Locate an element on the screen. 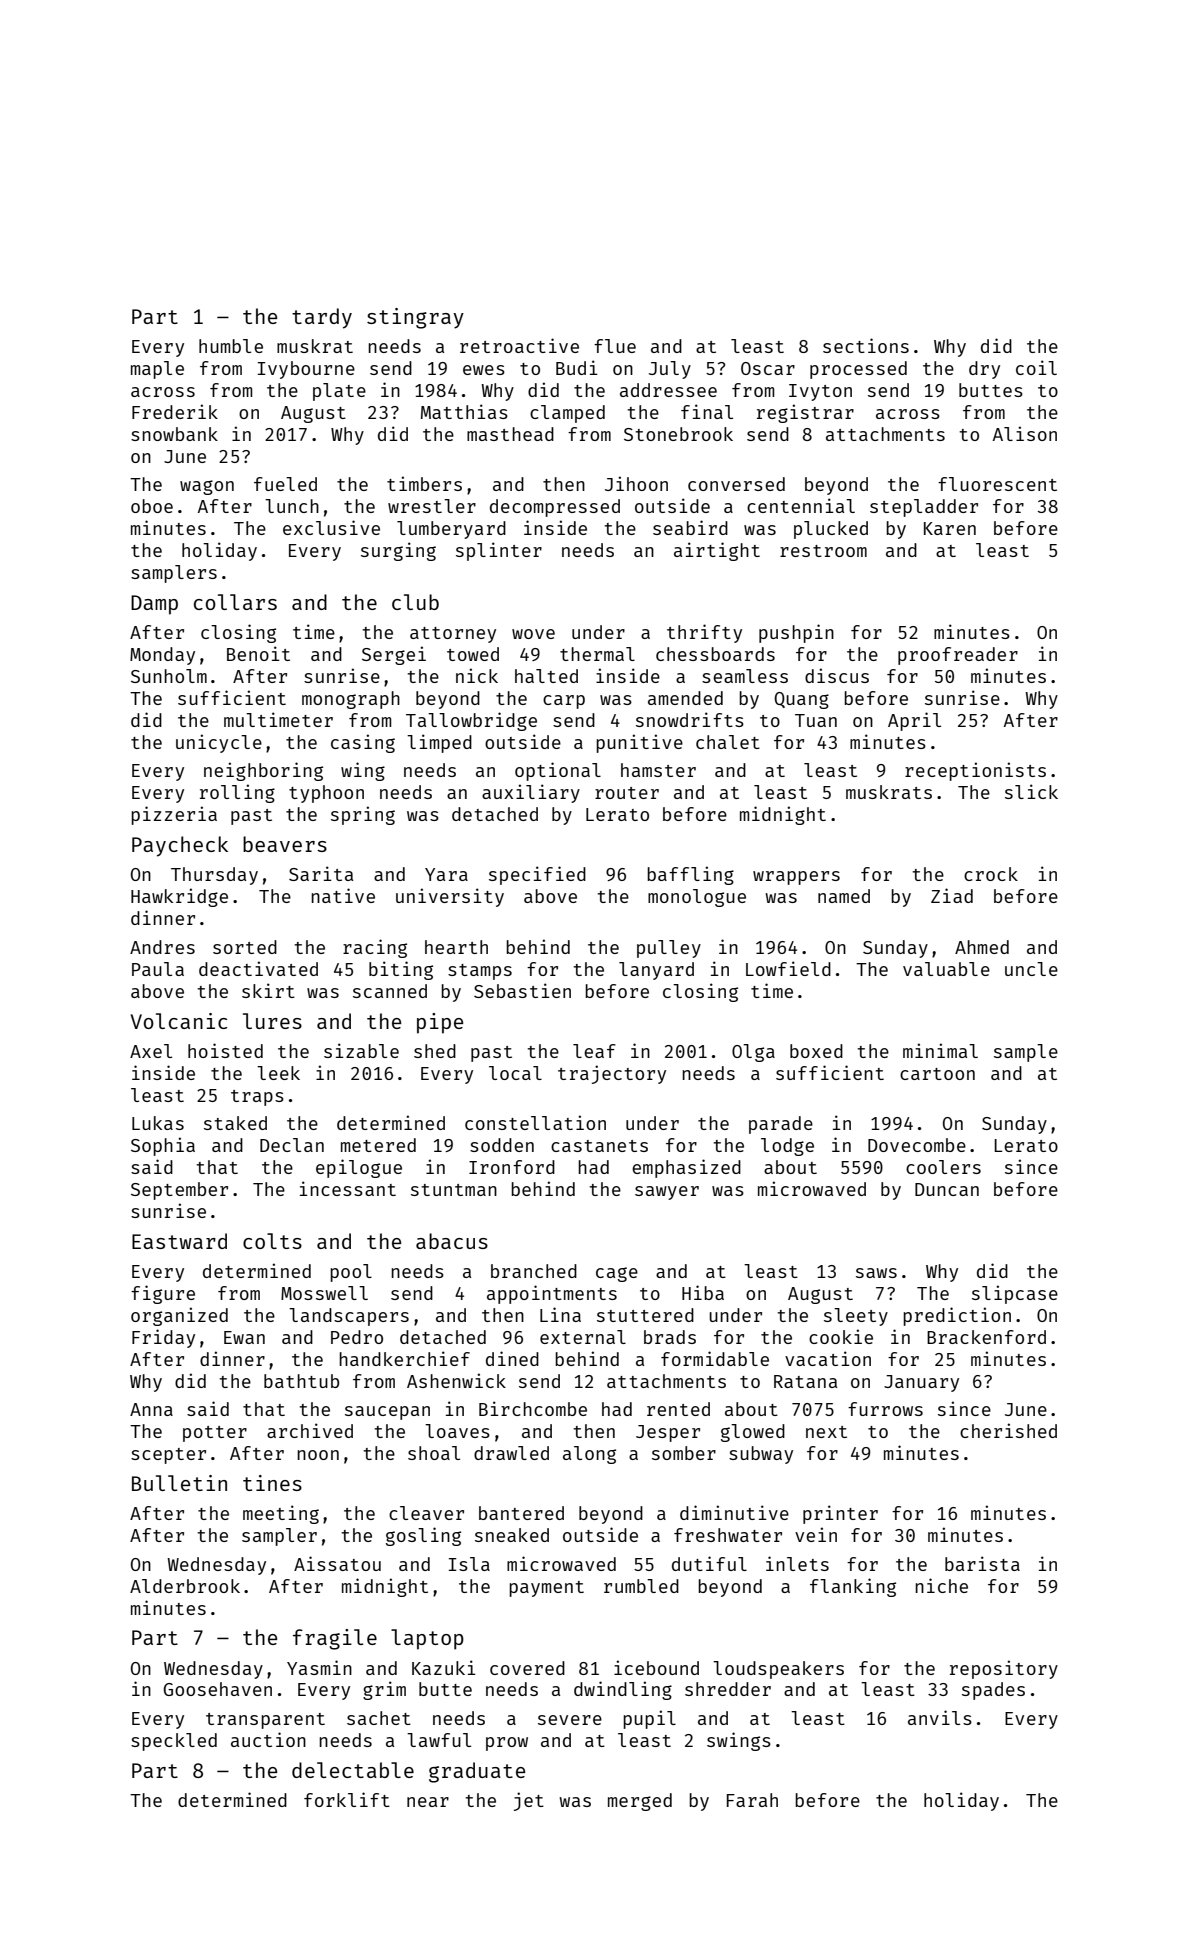 This screenshot has width=1189, height=1959. Bulletin is located at coordinates (179, 1483).
